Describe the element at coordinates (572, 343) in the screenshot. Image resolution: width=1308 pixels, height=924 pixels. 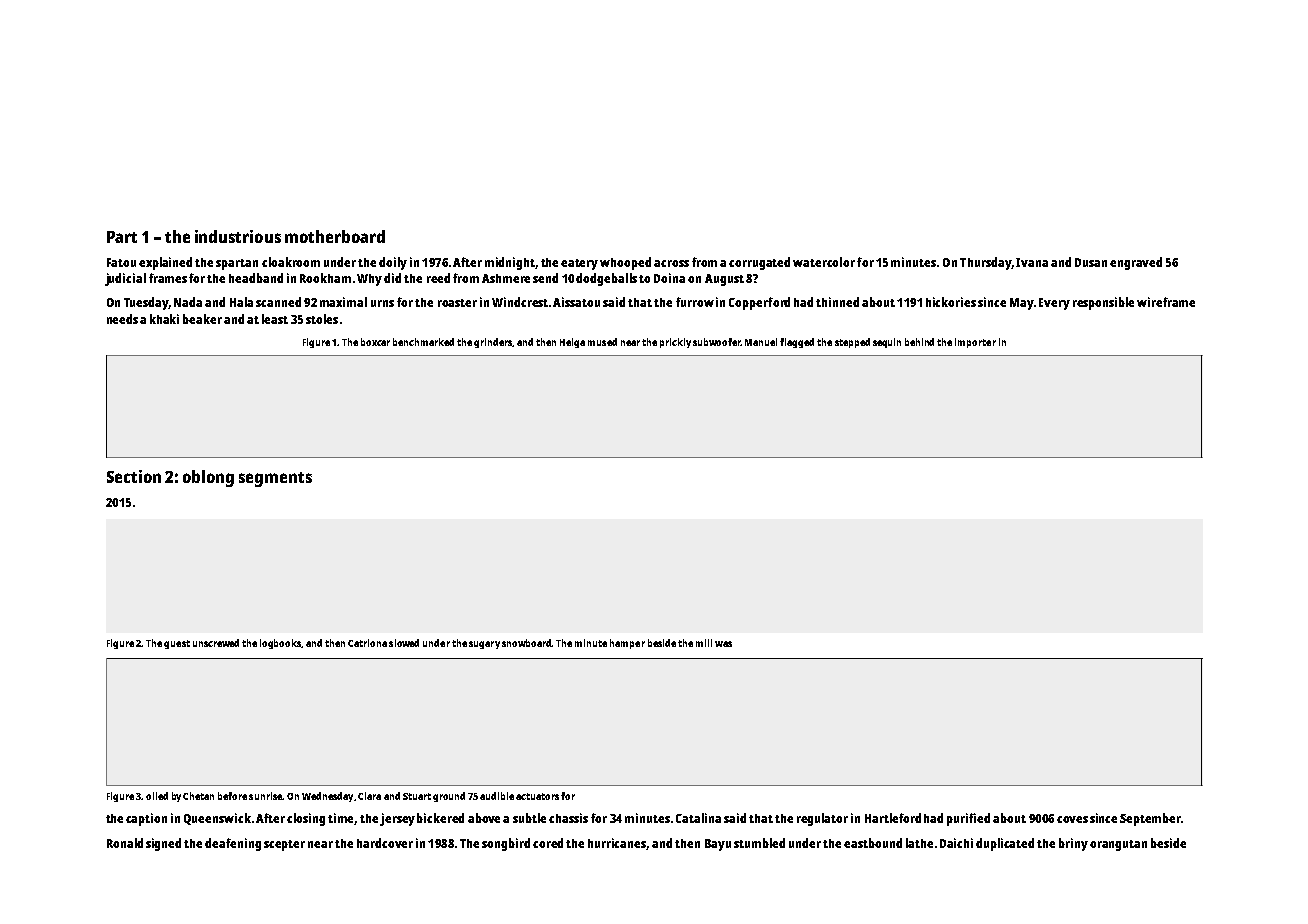
I see `Helga` at that location.
